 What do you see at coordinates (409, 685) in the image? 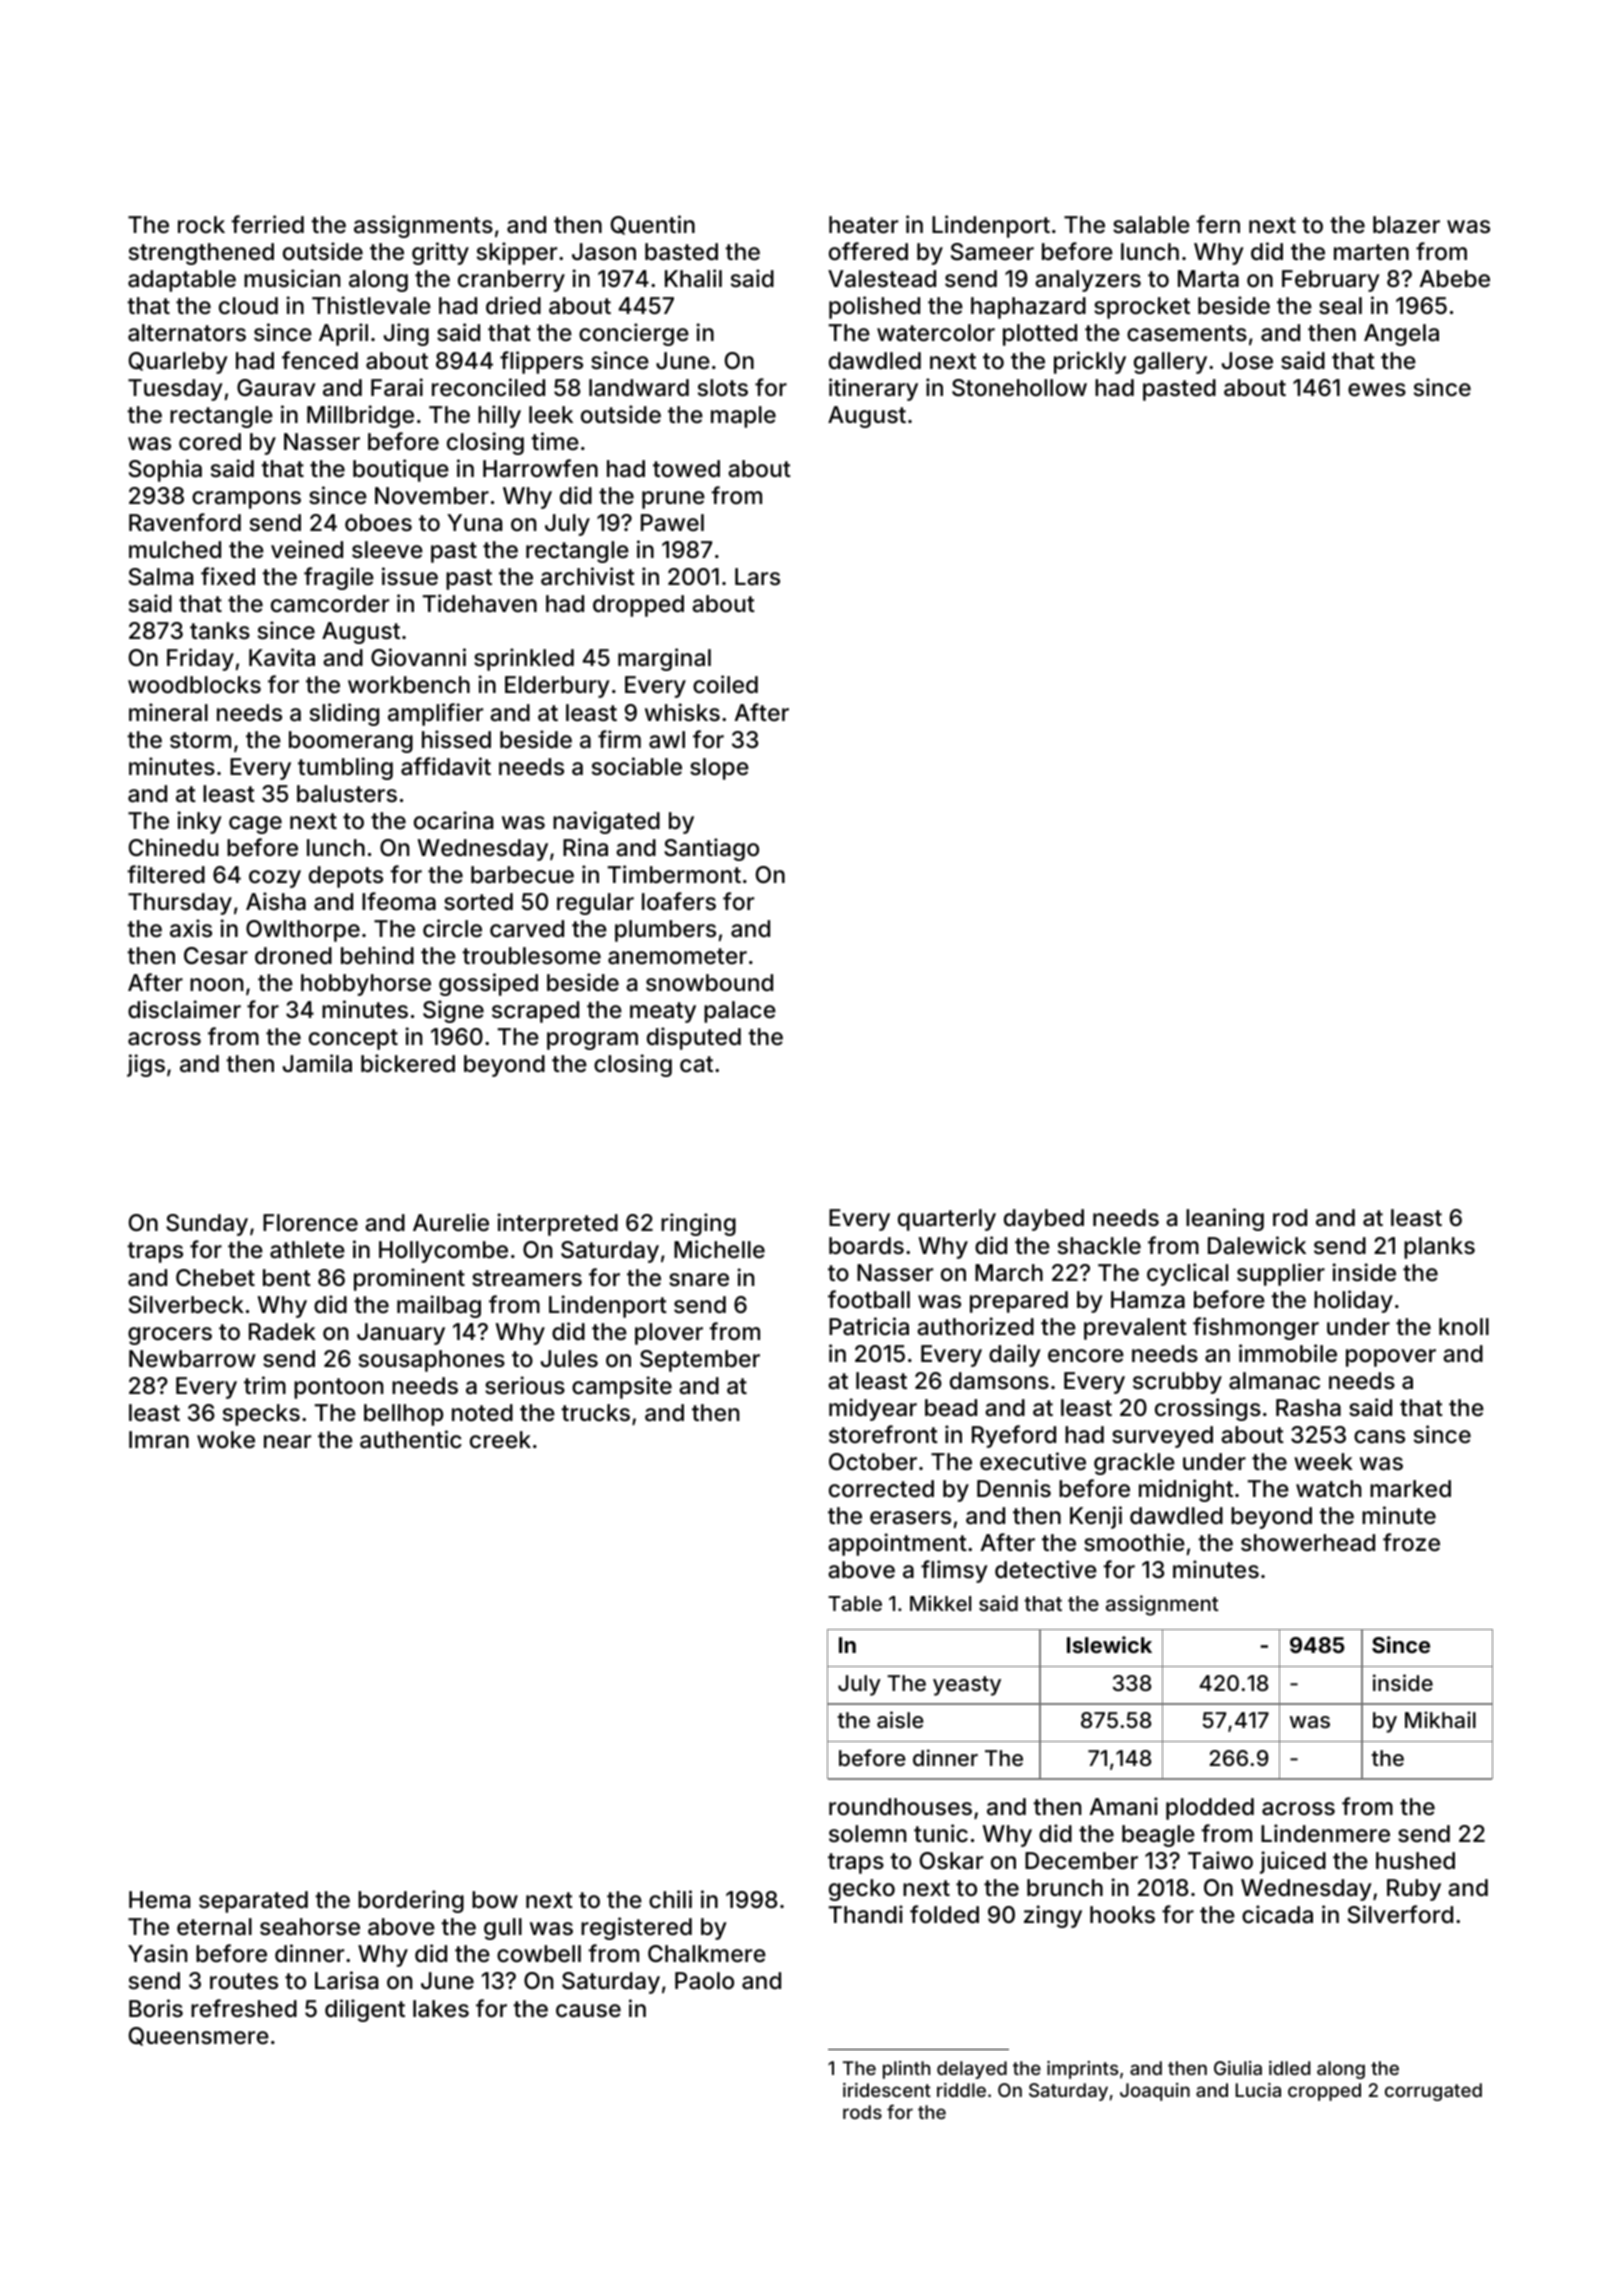
I see `workbench` at bounding box center [409, 685].
